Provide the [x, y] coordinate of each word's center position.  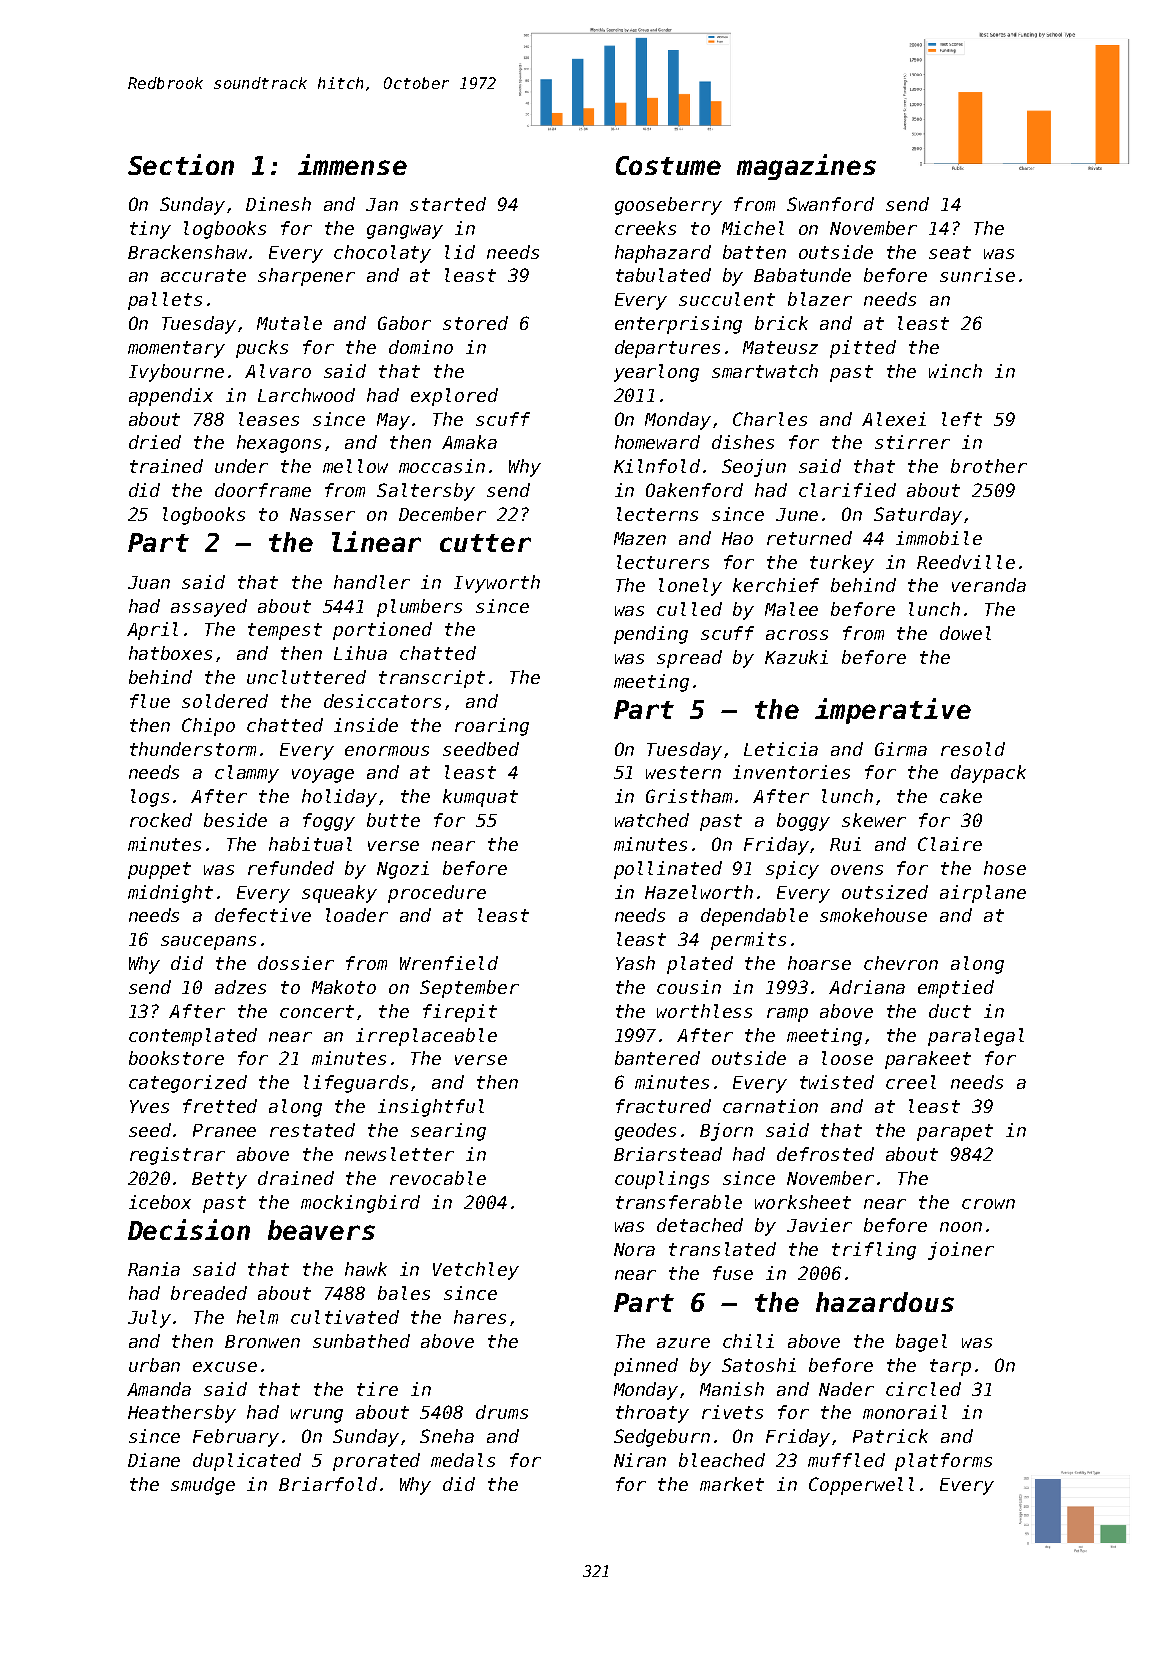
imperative [893, 711]
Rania [154, 1269]
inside [366, 725]
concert [317, 1011]
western [683, 772]
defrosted [825, 1154]
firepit [460, 1013]
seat [950, 252]
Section [181, 164]
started [448, 204]
